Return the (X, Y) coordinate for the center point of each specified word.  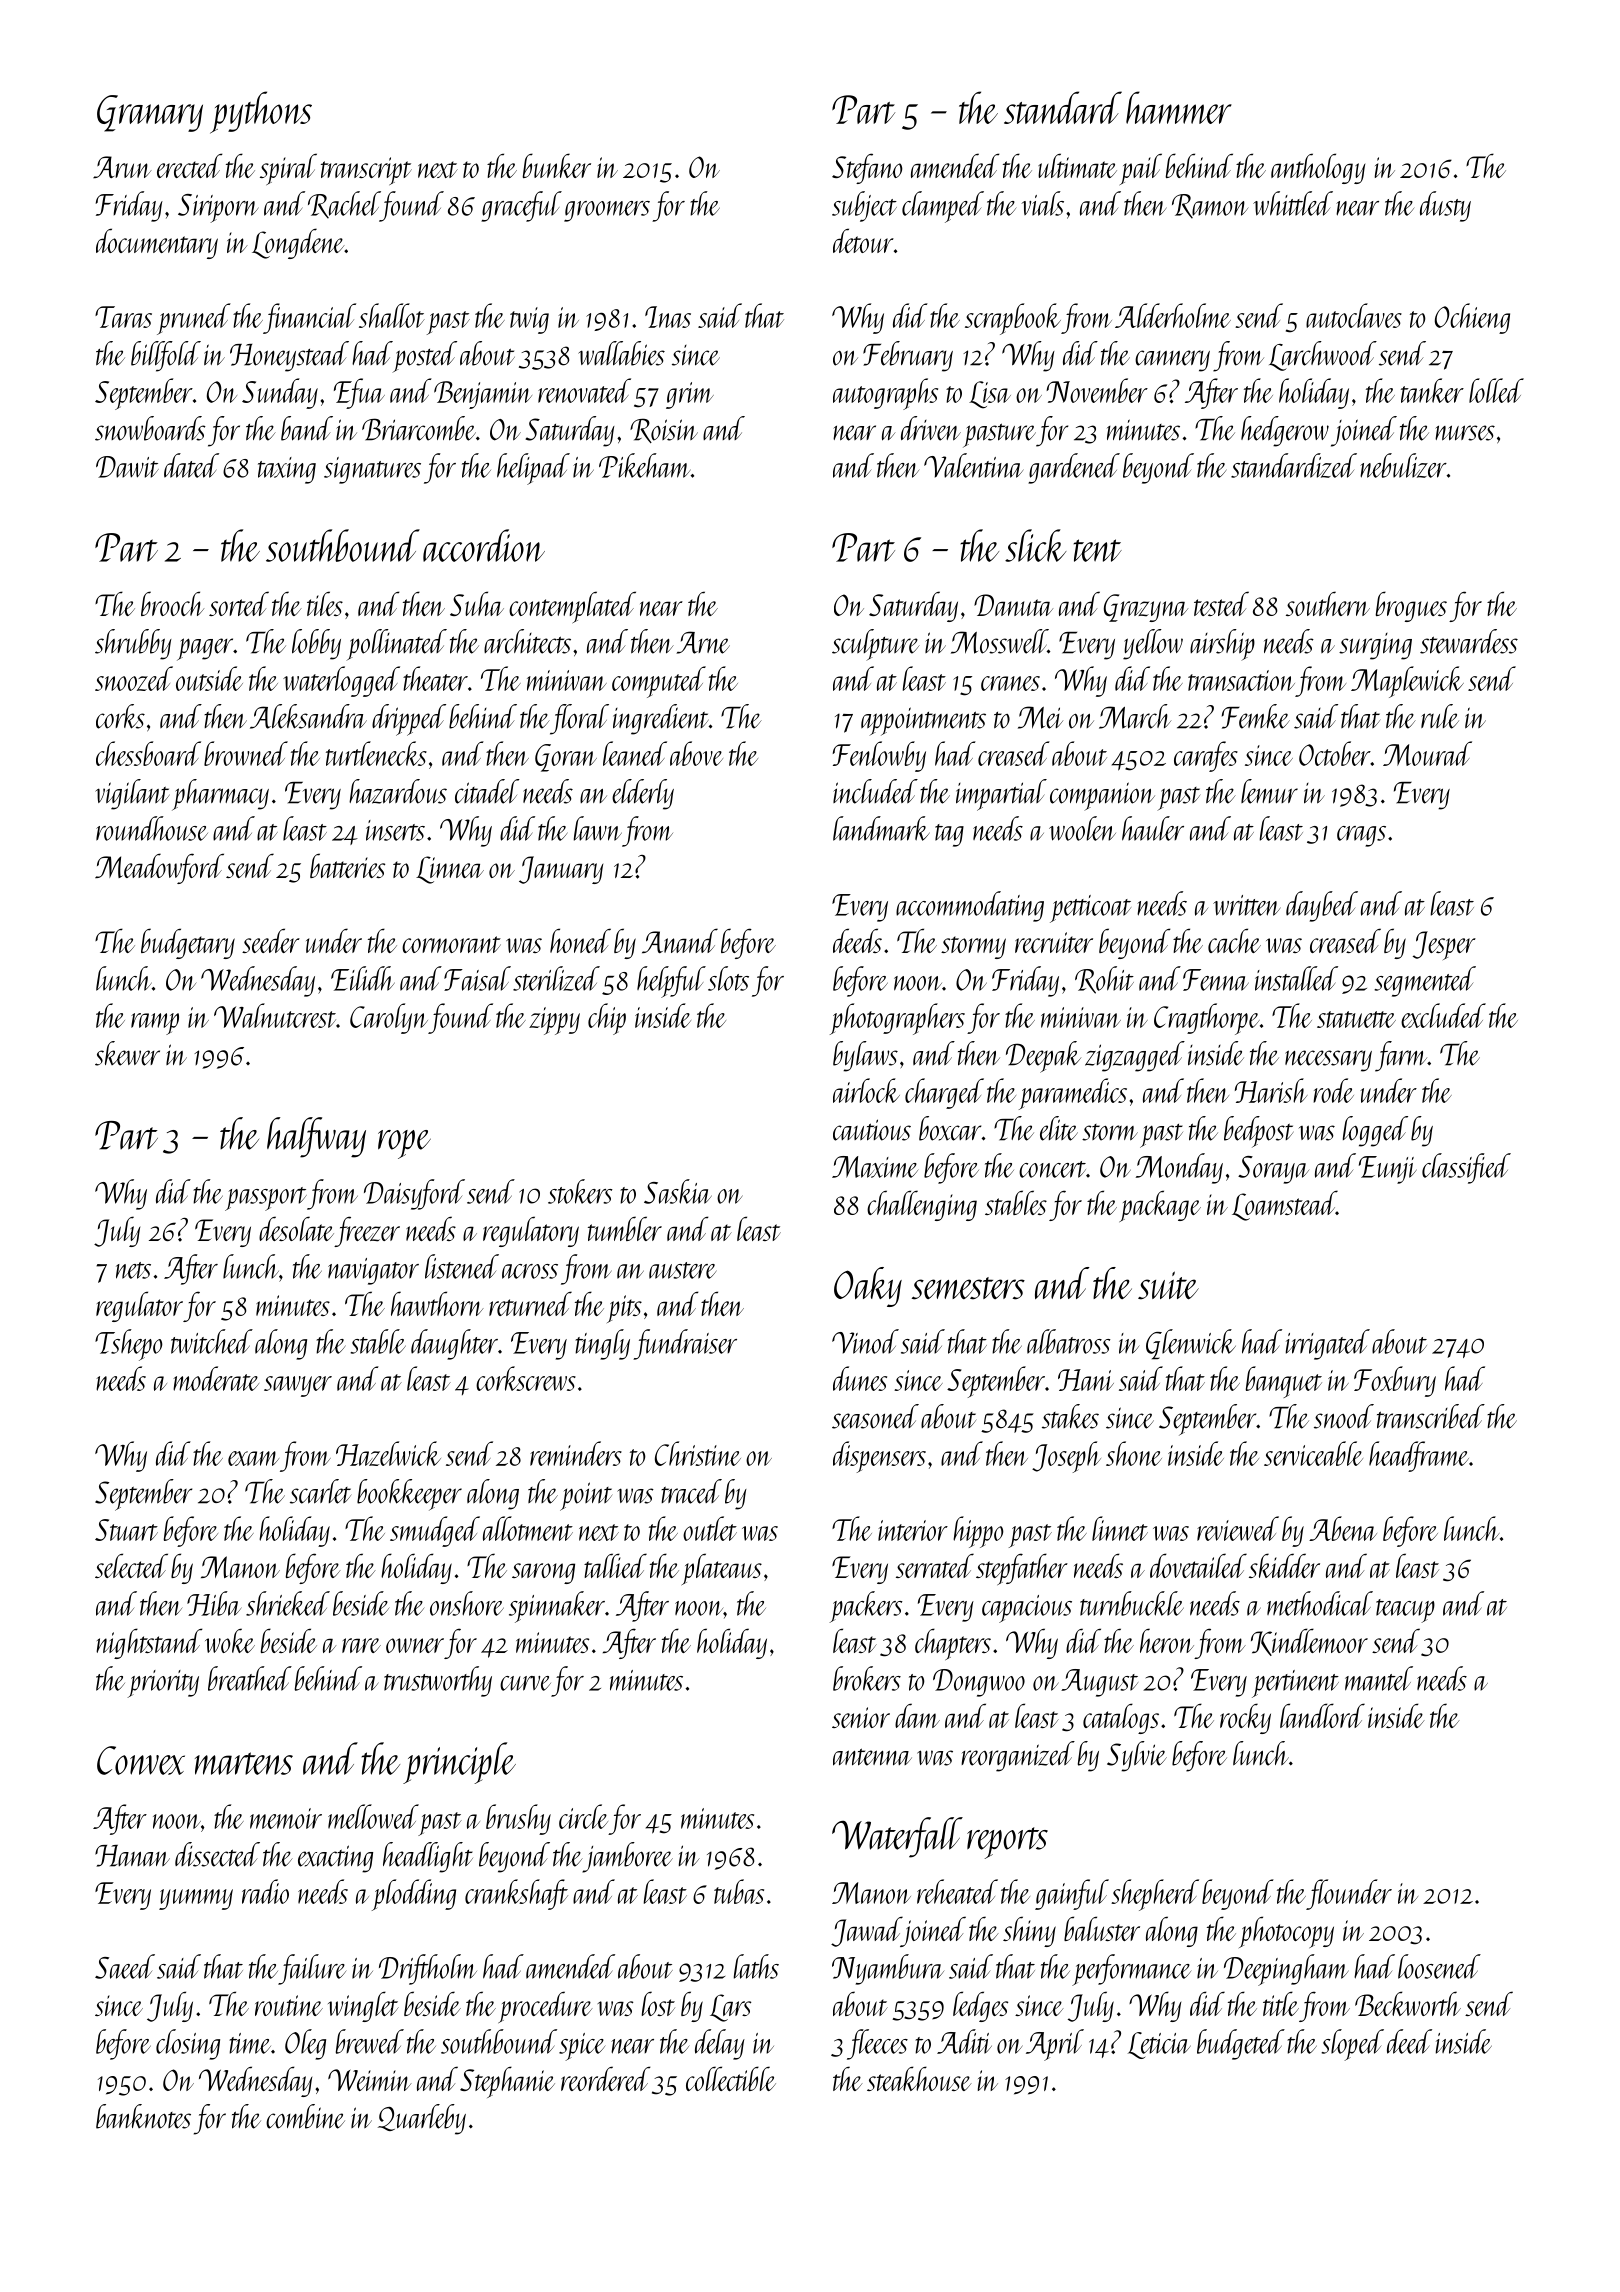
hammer (1179, 107)
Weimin (370, 2080)
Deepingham (1286, 1970)
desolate (296, 1228)
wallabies (621, 353)
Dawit (127, 467)
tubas (739, 1891)
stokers (580, 1191)
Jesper (1444, 945)
